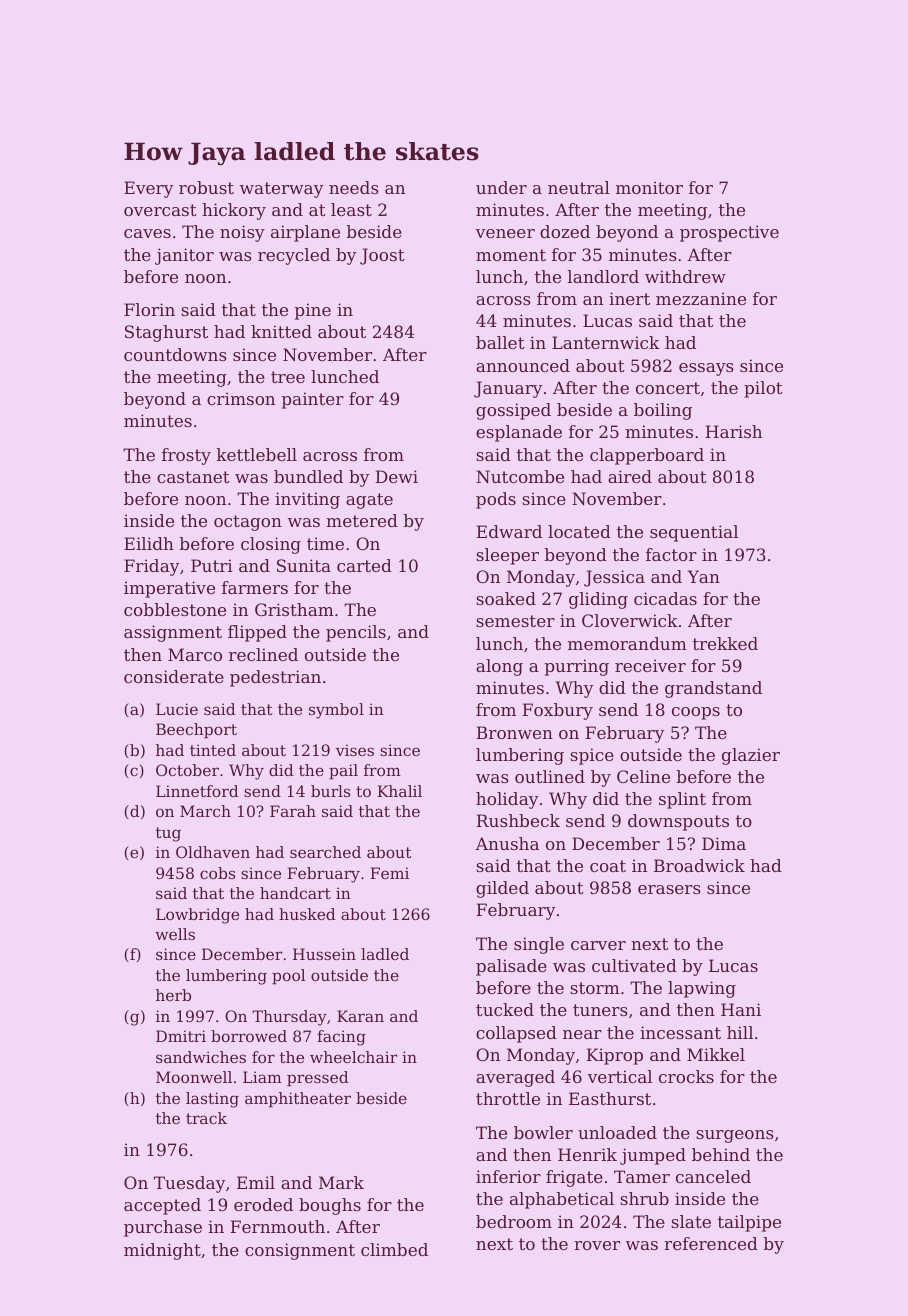 The image size is (908, 1316). Describe the element at coordinates (186, 456) in the screenshot. I see `frosty` at that location.
